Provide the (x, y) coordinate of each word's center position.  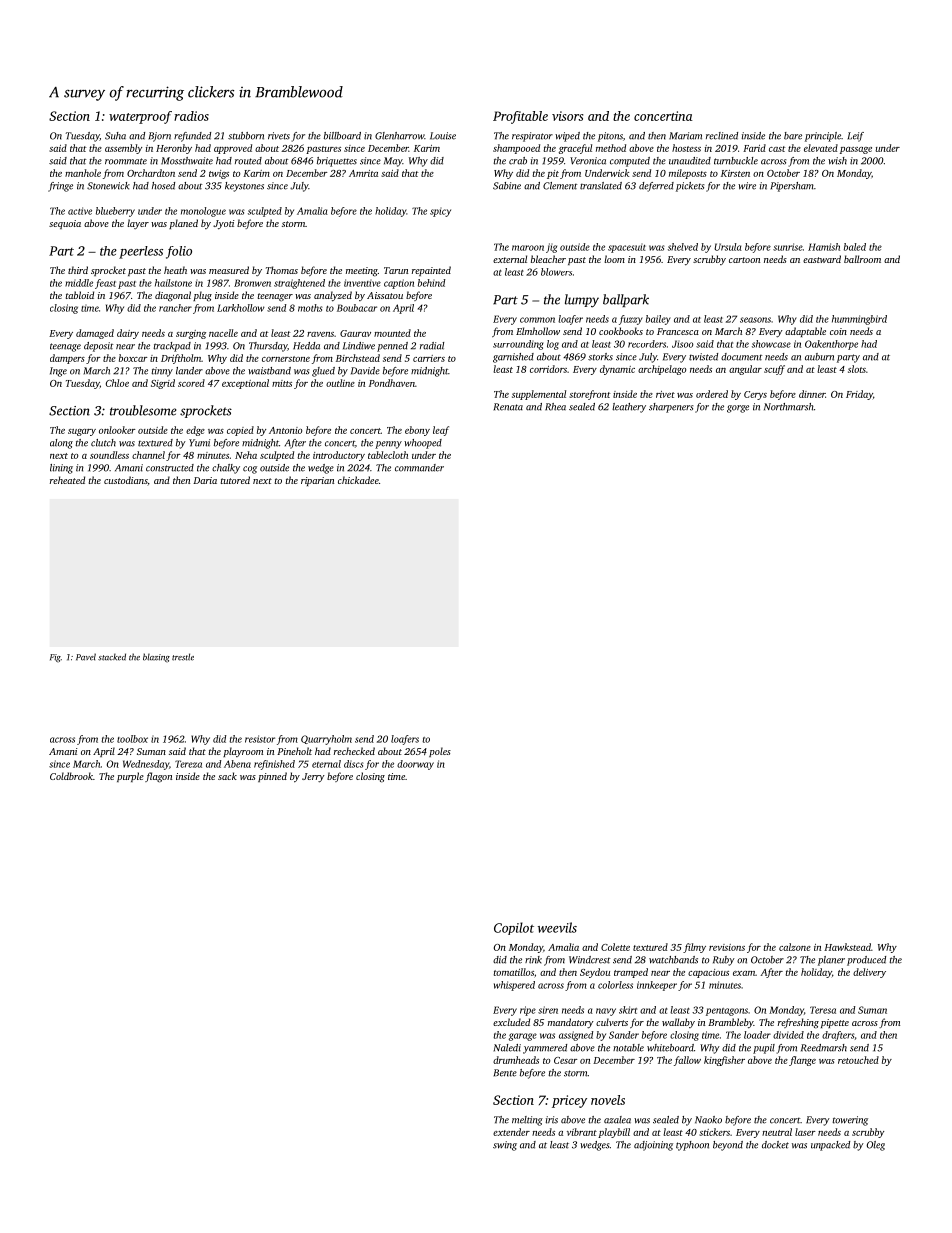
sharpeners (671, 408)
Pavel (86, 657)
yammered (545, 1049)
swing (505, 1146)
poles (440, 752)
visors (567, 116)
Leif (856, 137)
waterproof (140, 117)
